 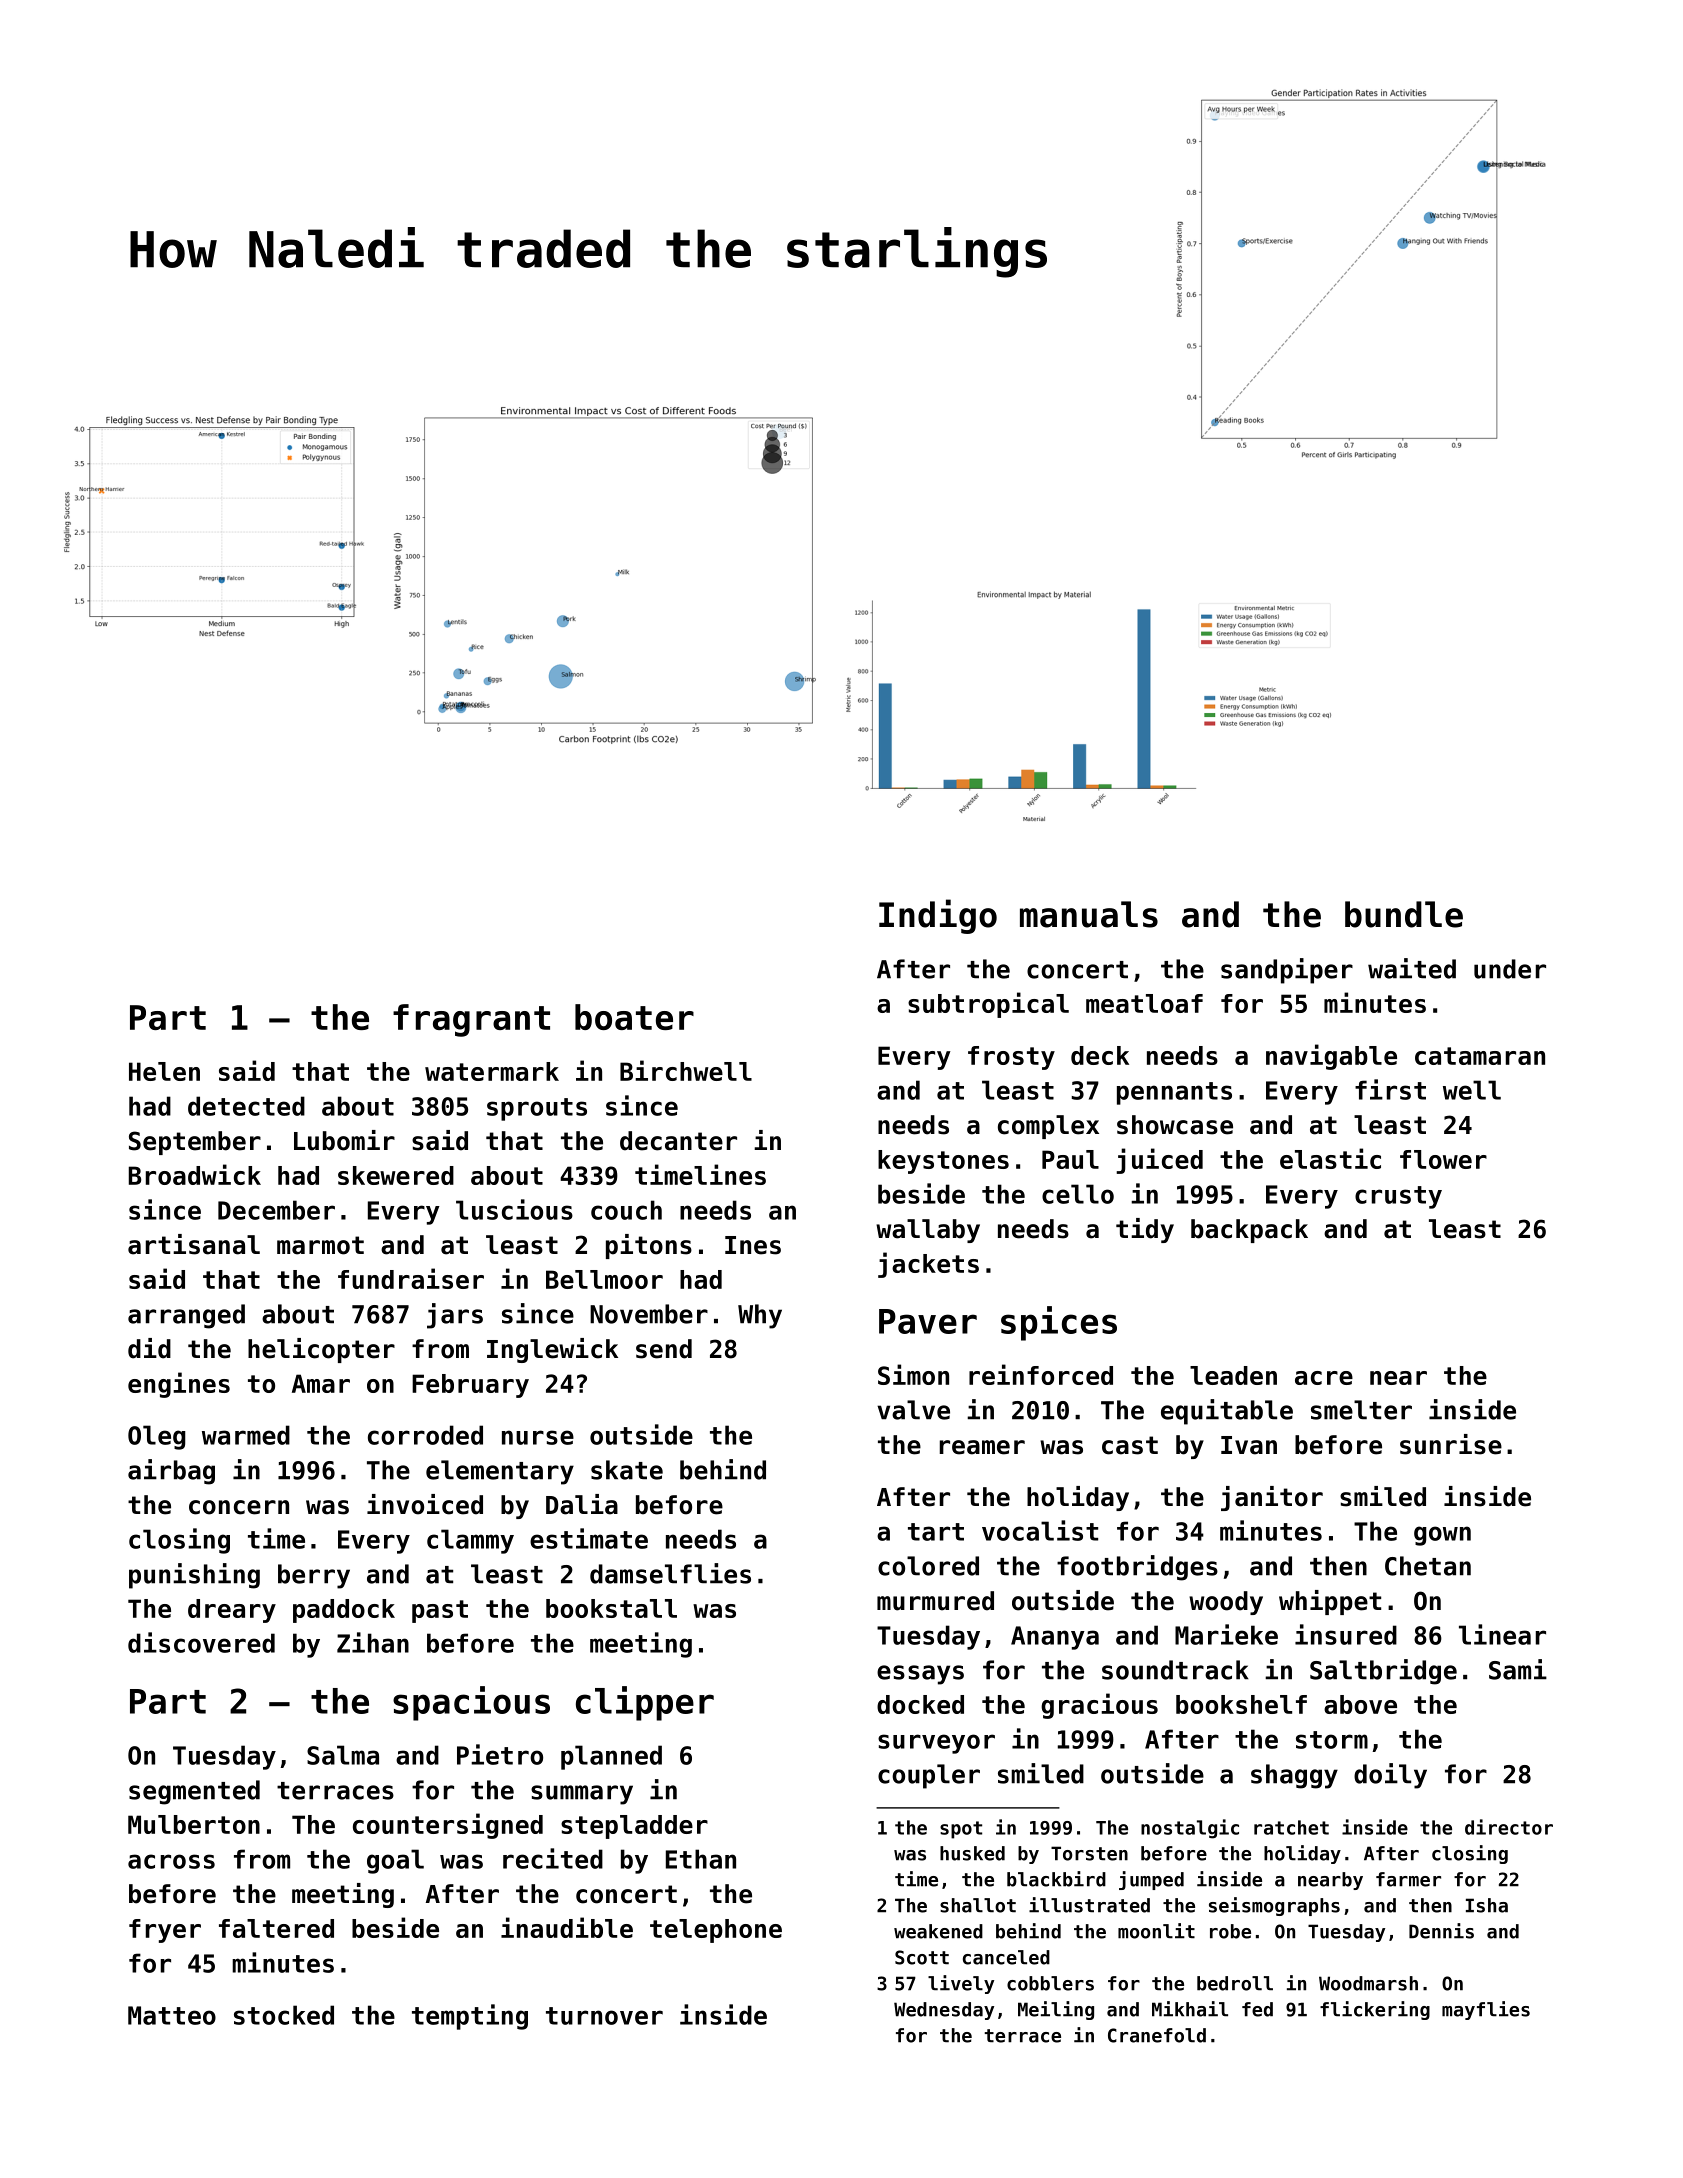 What do you see at coordinates (164, 1071) in the screenshot?
I see `Helen` at bounding box center [164, 1071].
